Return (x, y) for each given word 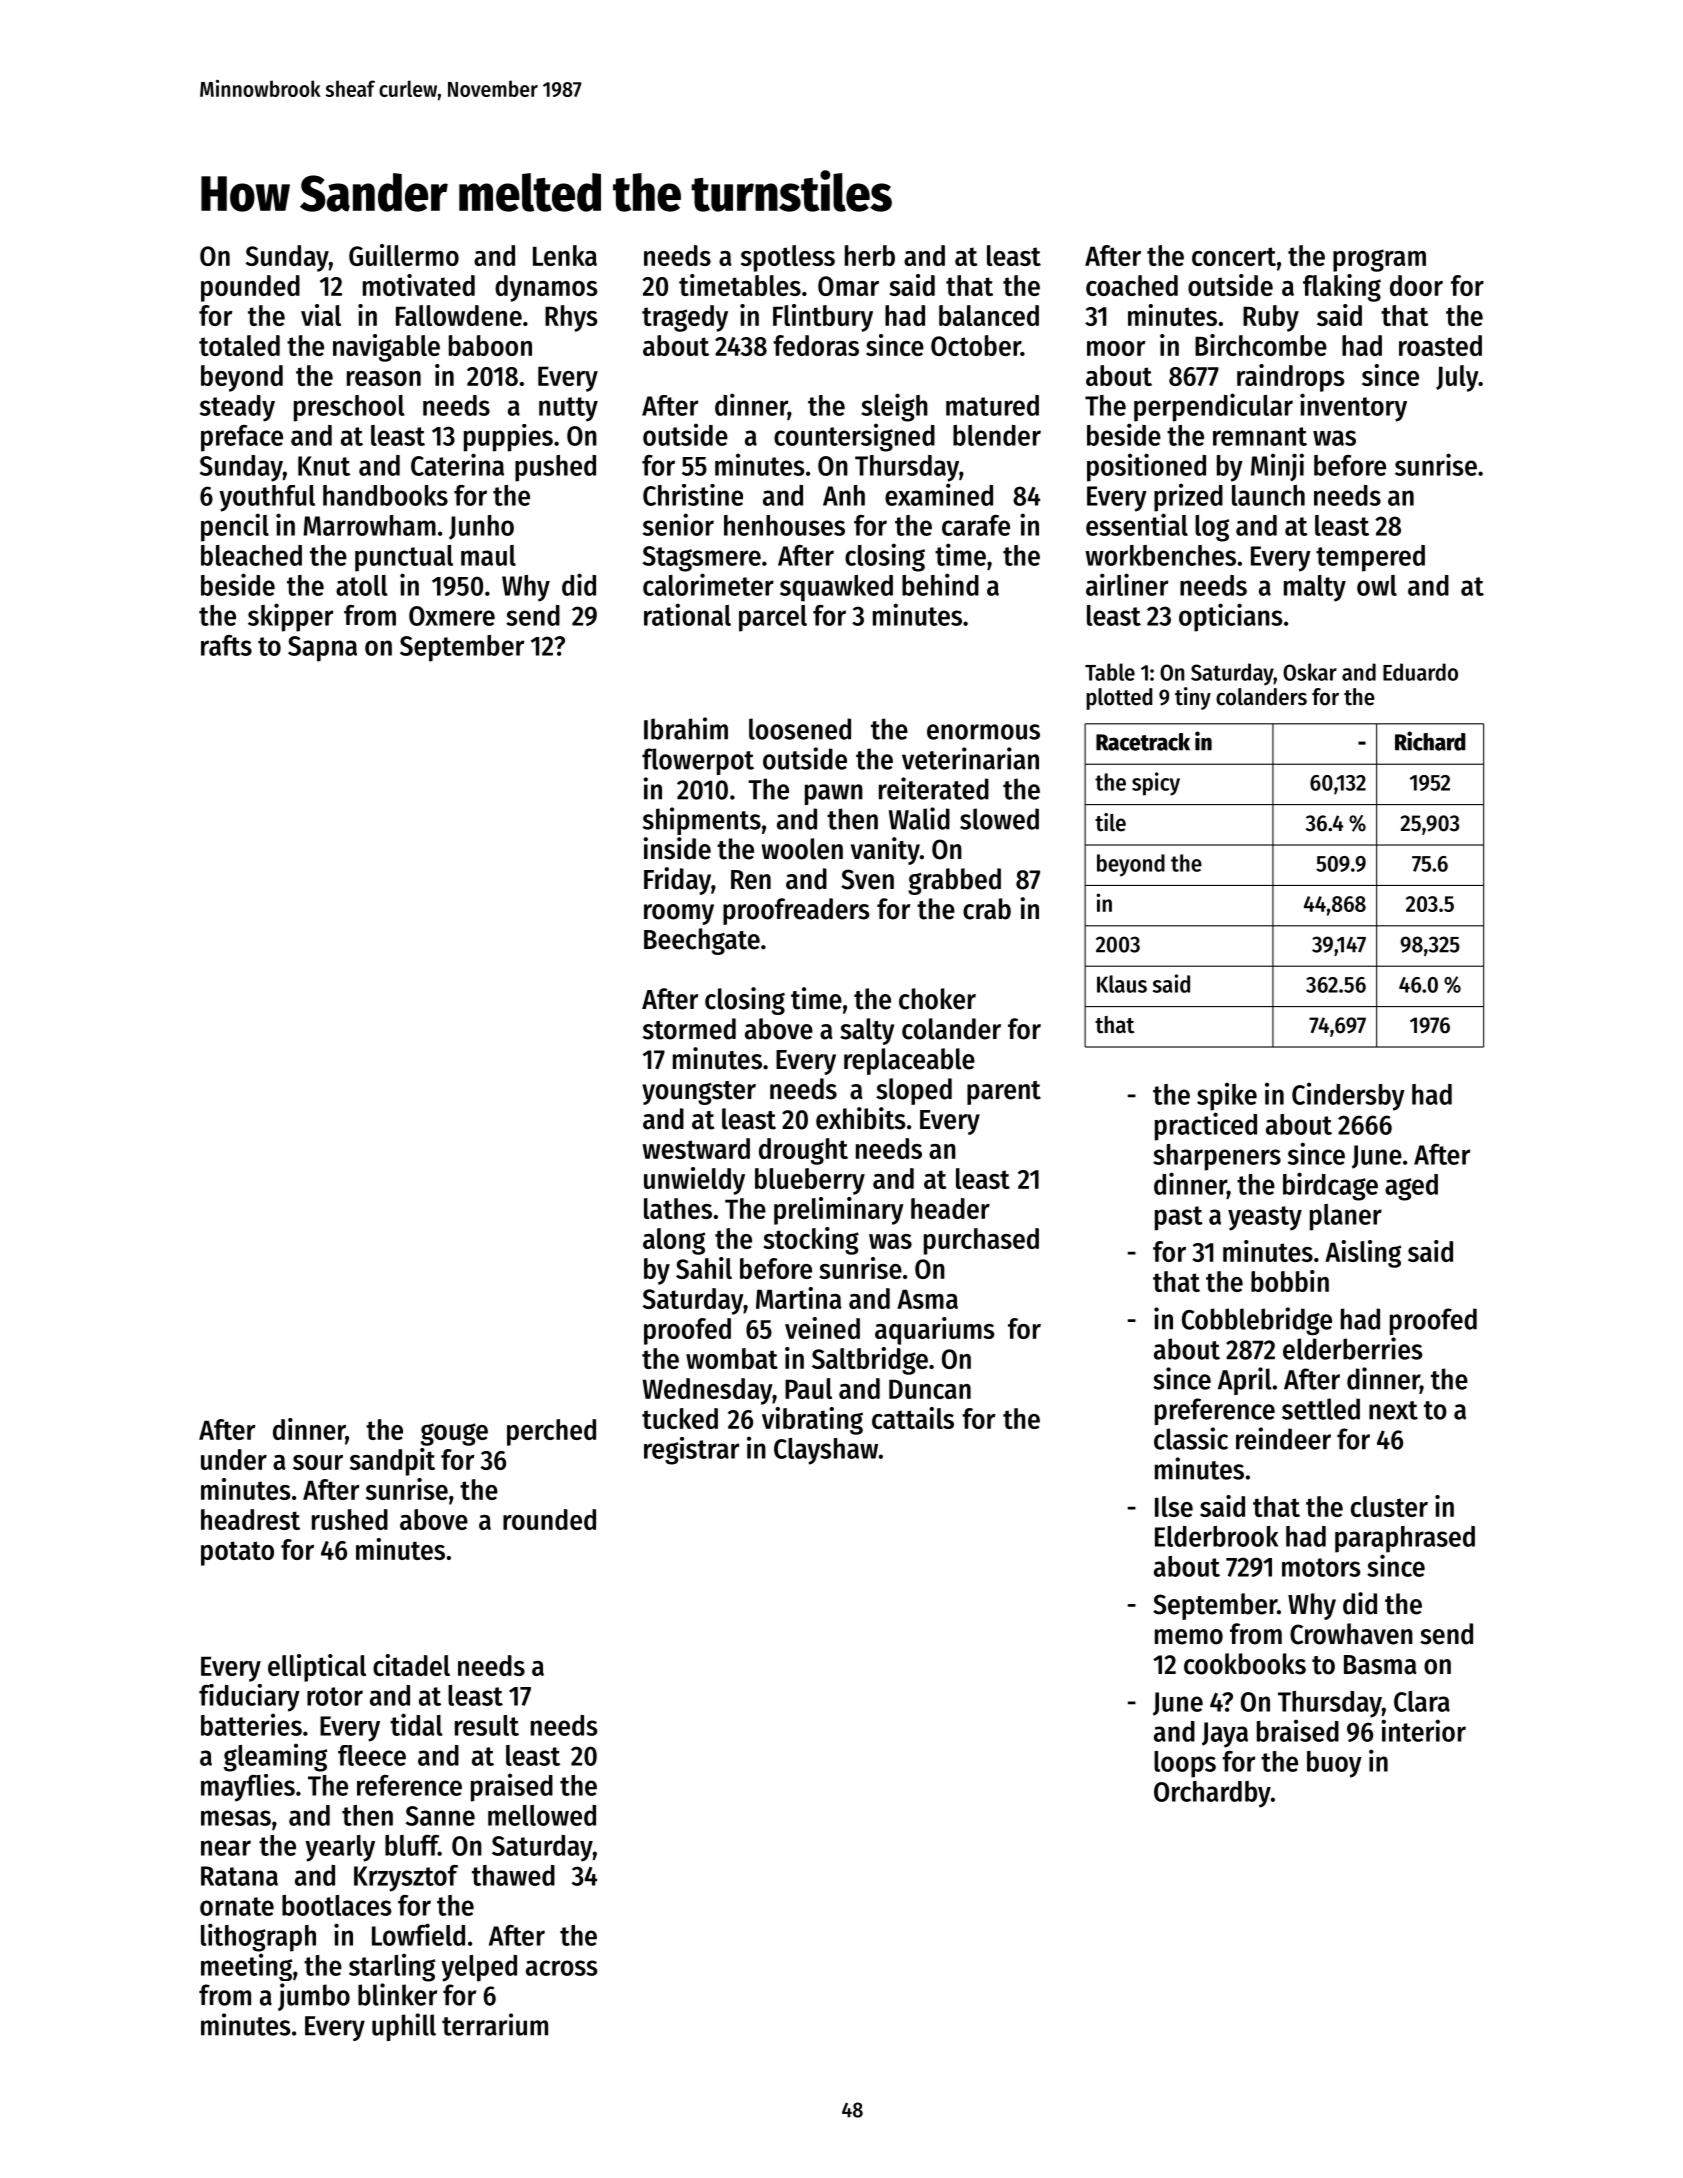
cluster (1389, 1506)
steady (237, 408)
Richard (1430, 741)
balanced (989, 315)
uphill (404, 2027)
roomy (679, 914)
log (1212, 528)
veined (822, 1328)
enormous (983, 732)
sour (318, 1462)
